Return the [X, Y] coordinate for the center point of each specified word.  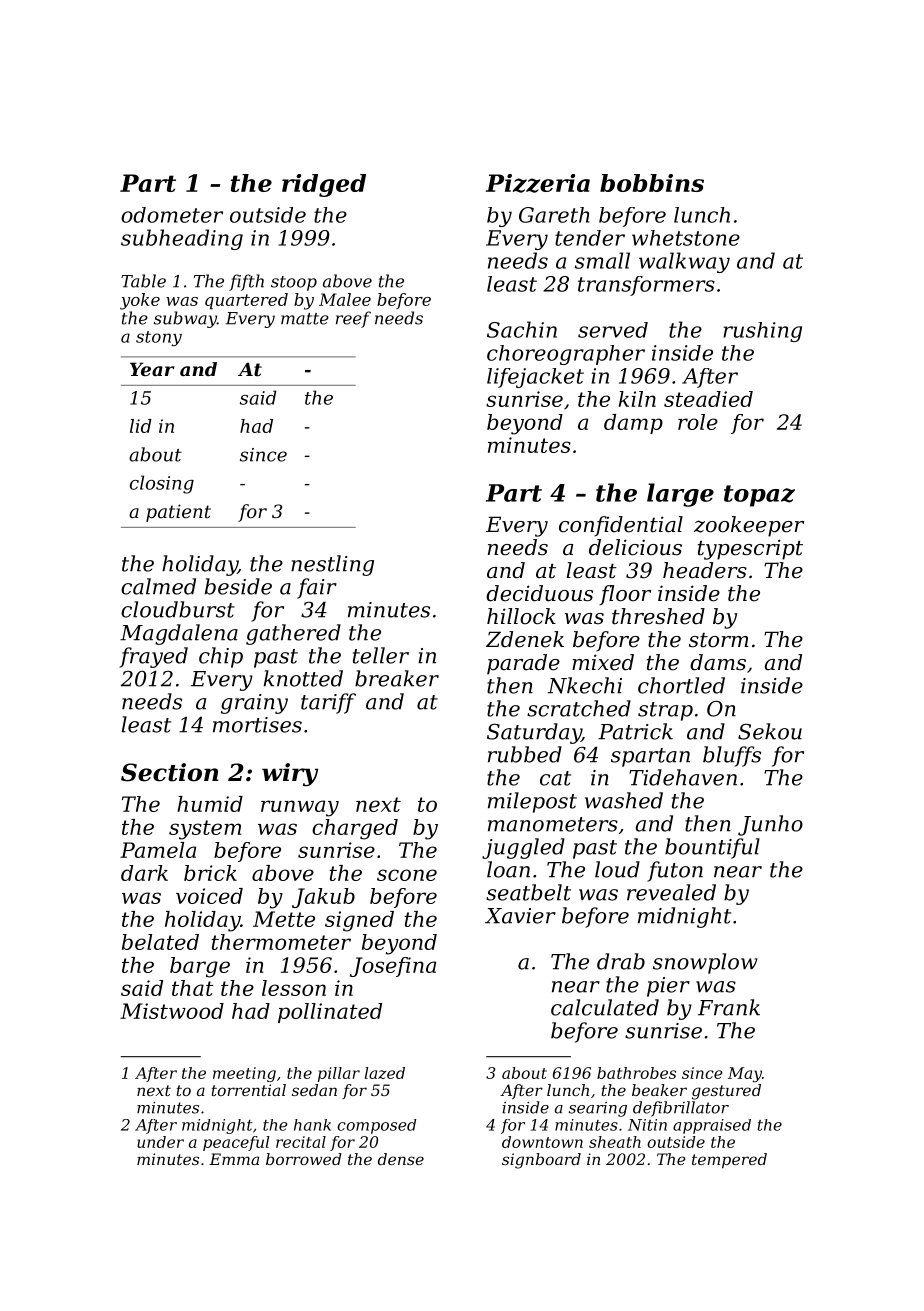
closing [162, 484]
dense [401, 1159]
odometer [172, 215]
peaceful [236, 1143]
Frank [729, 1007]
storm [719, 640]
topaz [759, 496]
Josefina [393, 967]
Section [170, 772]
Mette [284, 919]
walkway [684, 262]
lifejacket [535, 378]
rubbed [525, 754]
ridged [324, 185]
